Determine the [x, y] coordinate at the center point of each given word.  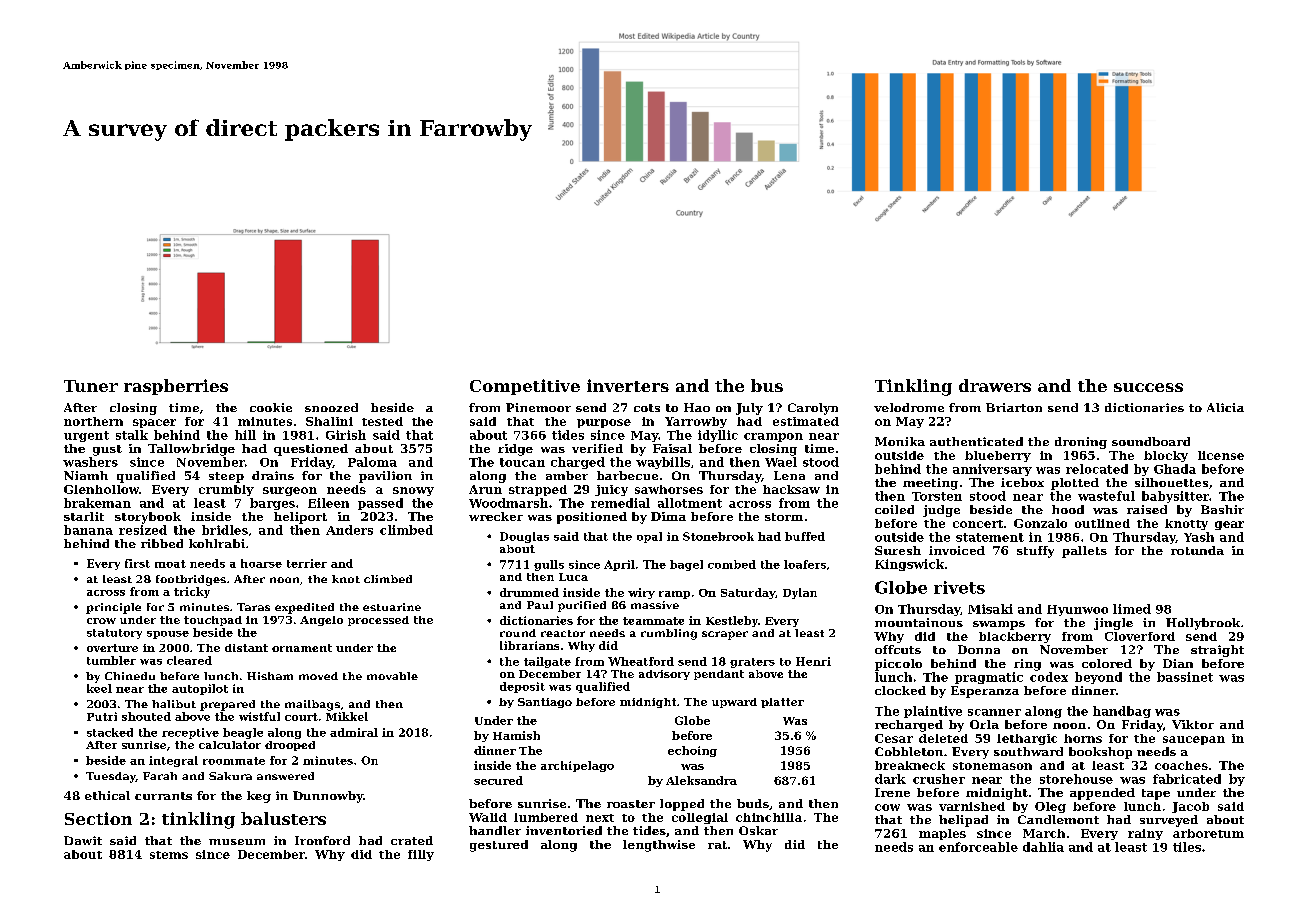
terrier [307, 563]
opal [649, 537]
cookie [271, 407]
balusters [283, 818]
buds [753, 803]
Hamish [516, 735]
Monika [900, 441]
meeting [930, 484]
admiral [354, 732]
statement [990, 537]
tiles [1187, 847]
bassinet [1185, 677]
